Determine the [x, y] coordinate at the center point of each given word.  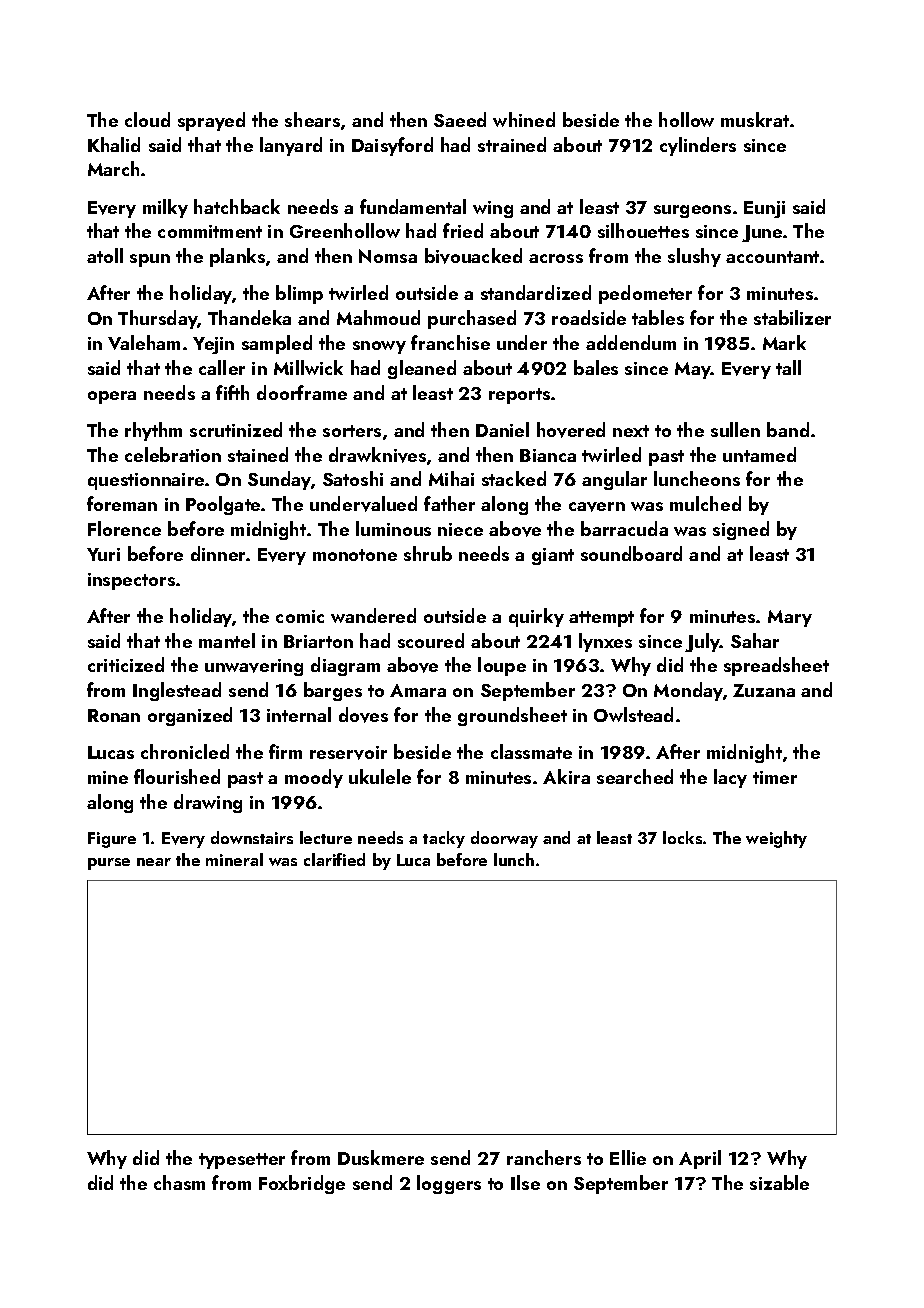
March [113, 168]
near [154, 862]
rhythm [153, 431]
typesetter [242, 1161]
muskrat [755, 119]
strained [512, 144]
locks [682, 837]
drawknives [377, 455]
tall [788, 367]
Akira [566, 776]
